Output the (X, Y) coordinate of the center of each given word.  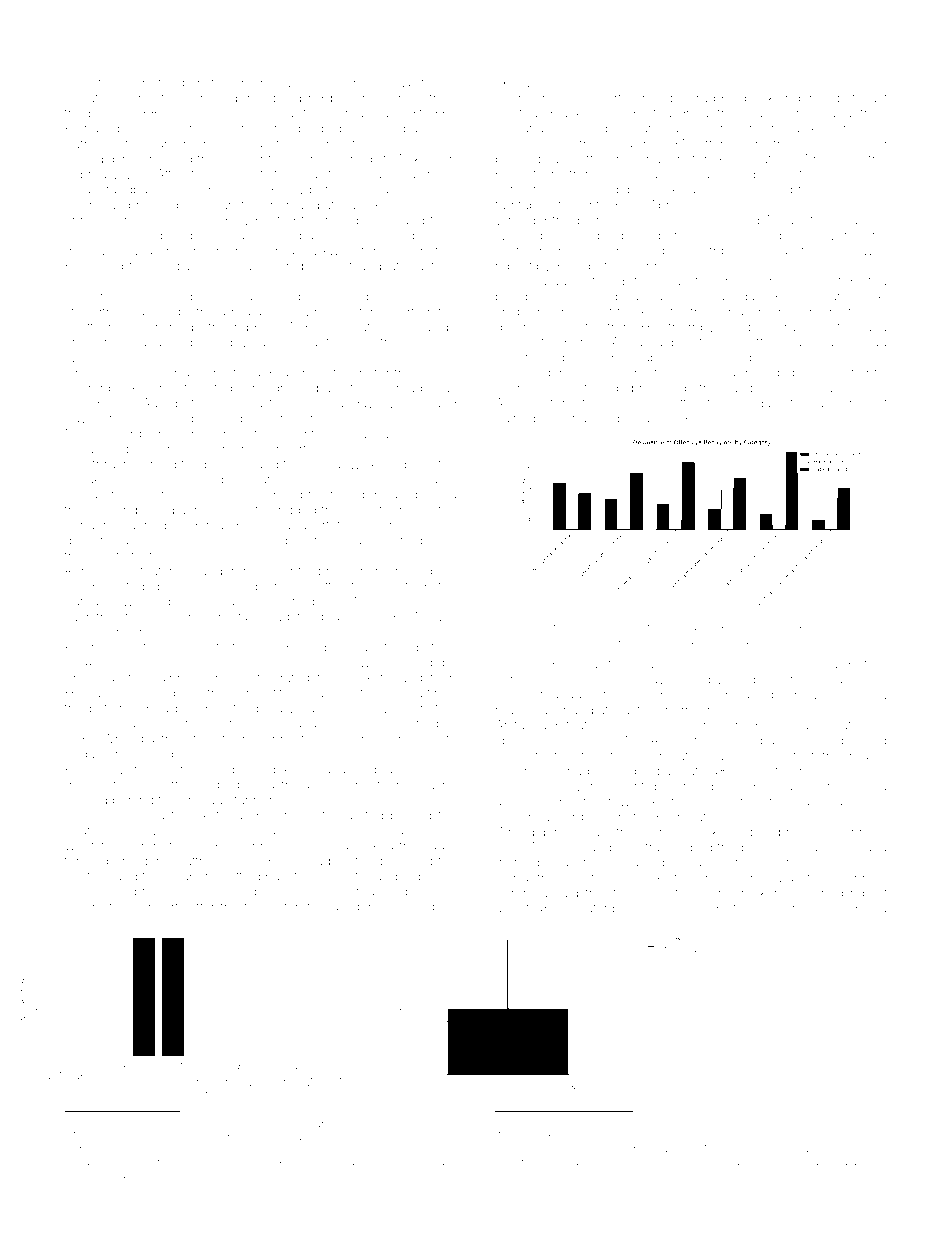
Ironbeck (111, 388)
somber (361, 84)
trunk (407, 1136)
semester (572, 327)
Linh (854, 832)
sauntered (249, 83)
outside (517, 818)
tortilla (620, 98)
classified (146, 723)
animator (237, 1124)
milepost (779, 236)
